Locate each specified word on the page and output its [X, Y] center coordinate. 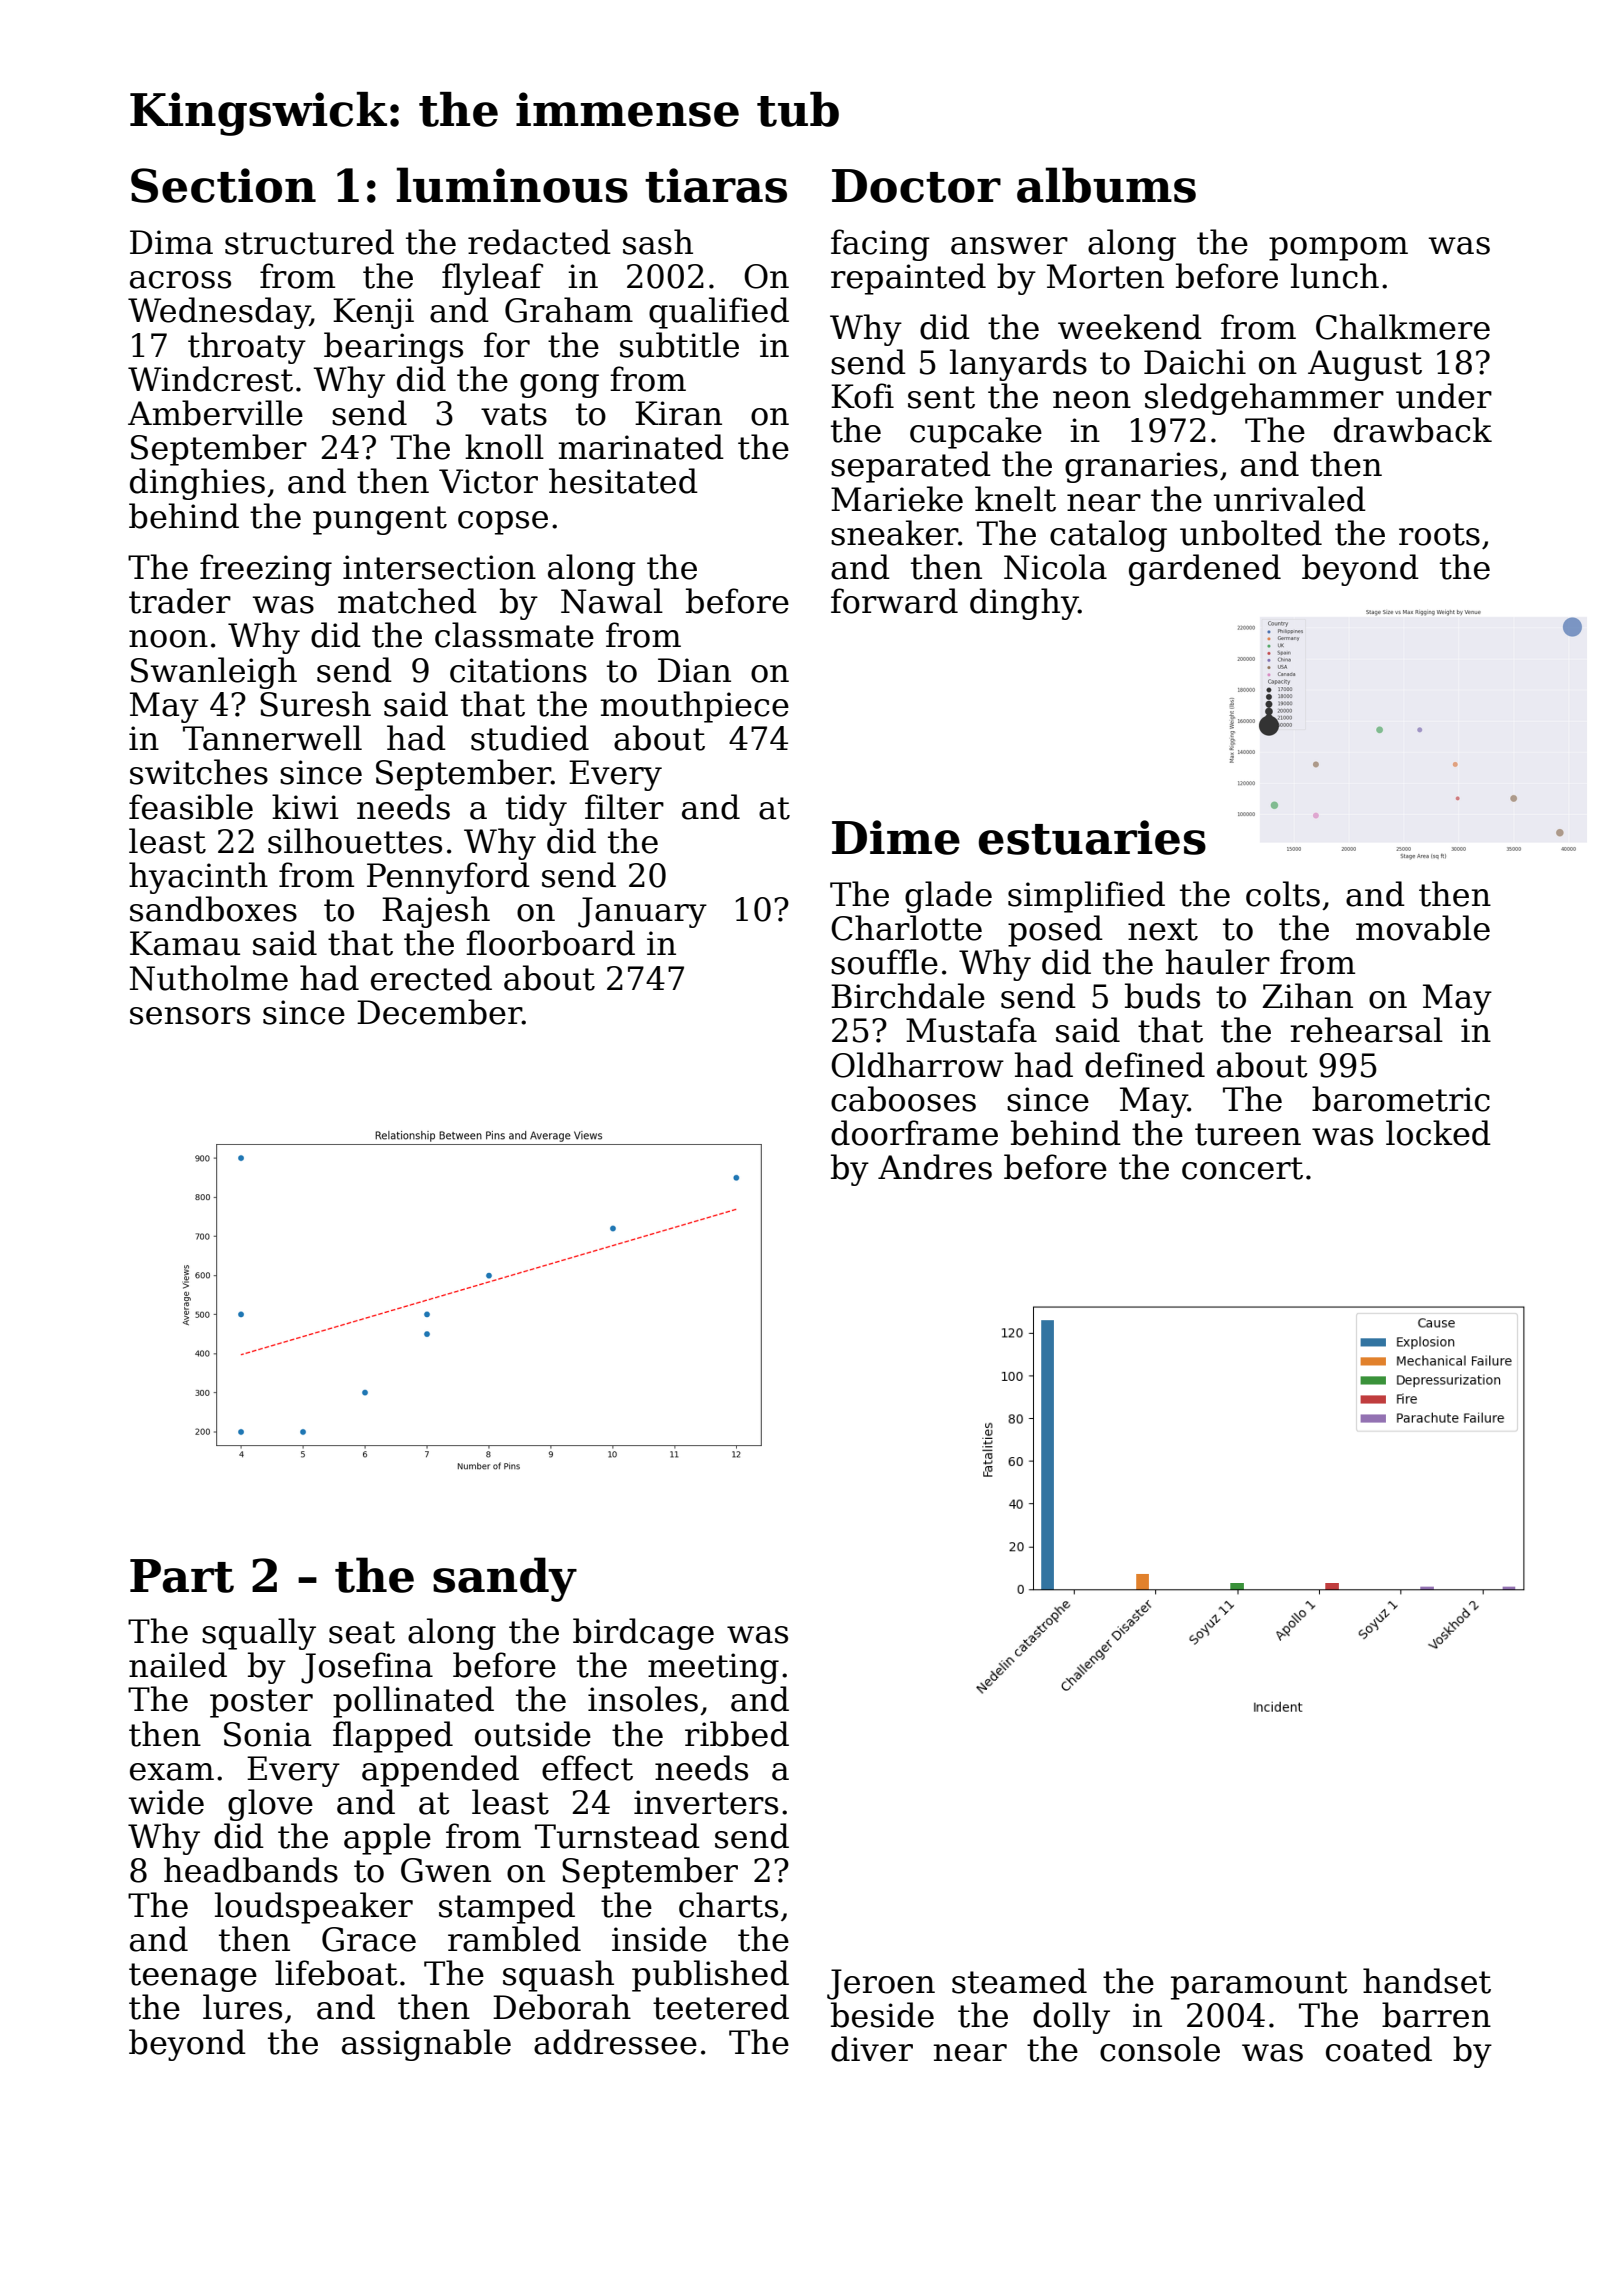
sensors [190, 1016]
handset [1427, 1981]
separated [911, 467]
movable [1423, 928]
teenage [193, 1977]
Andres [935, 1167]
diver [872, 2049]
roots [1439, 534]
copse [503, 523]
